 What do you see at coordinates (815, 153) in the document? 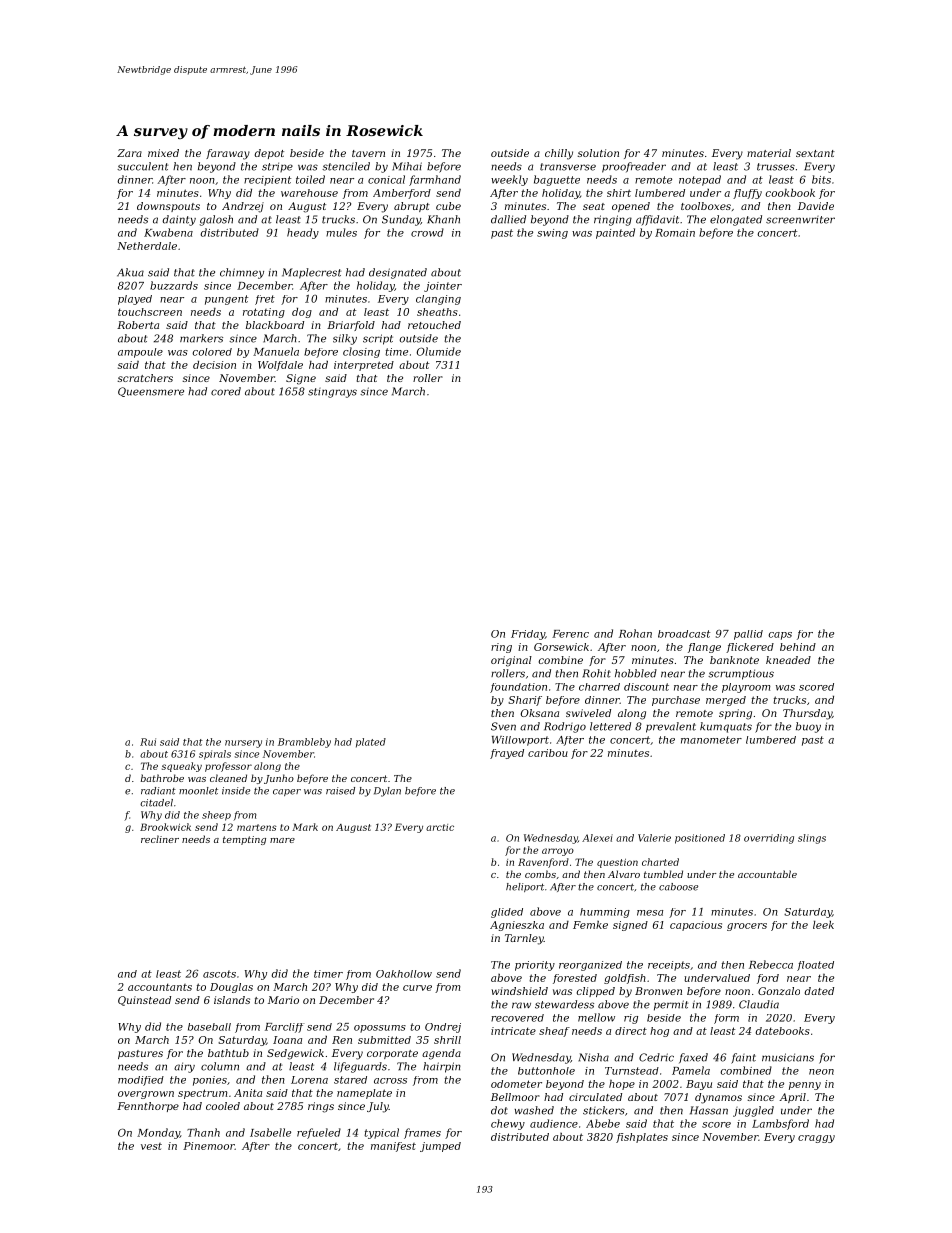
I see `sextant` at bounding box center [815, 153].
